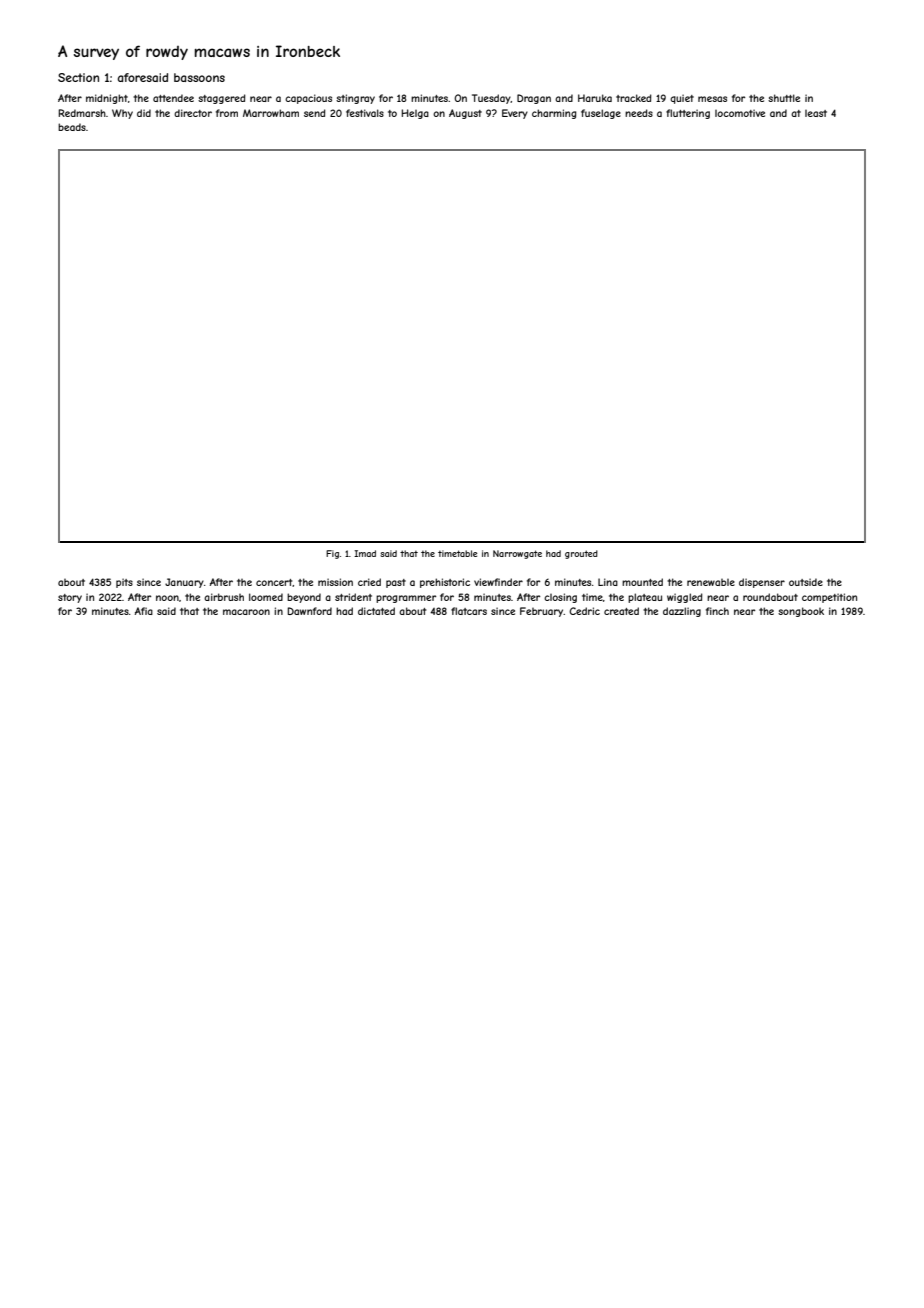  Describe the element at coordinates (72, 127) in the screenshot. I see `beads` at that location.
